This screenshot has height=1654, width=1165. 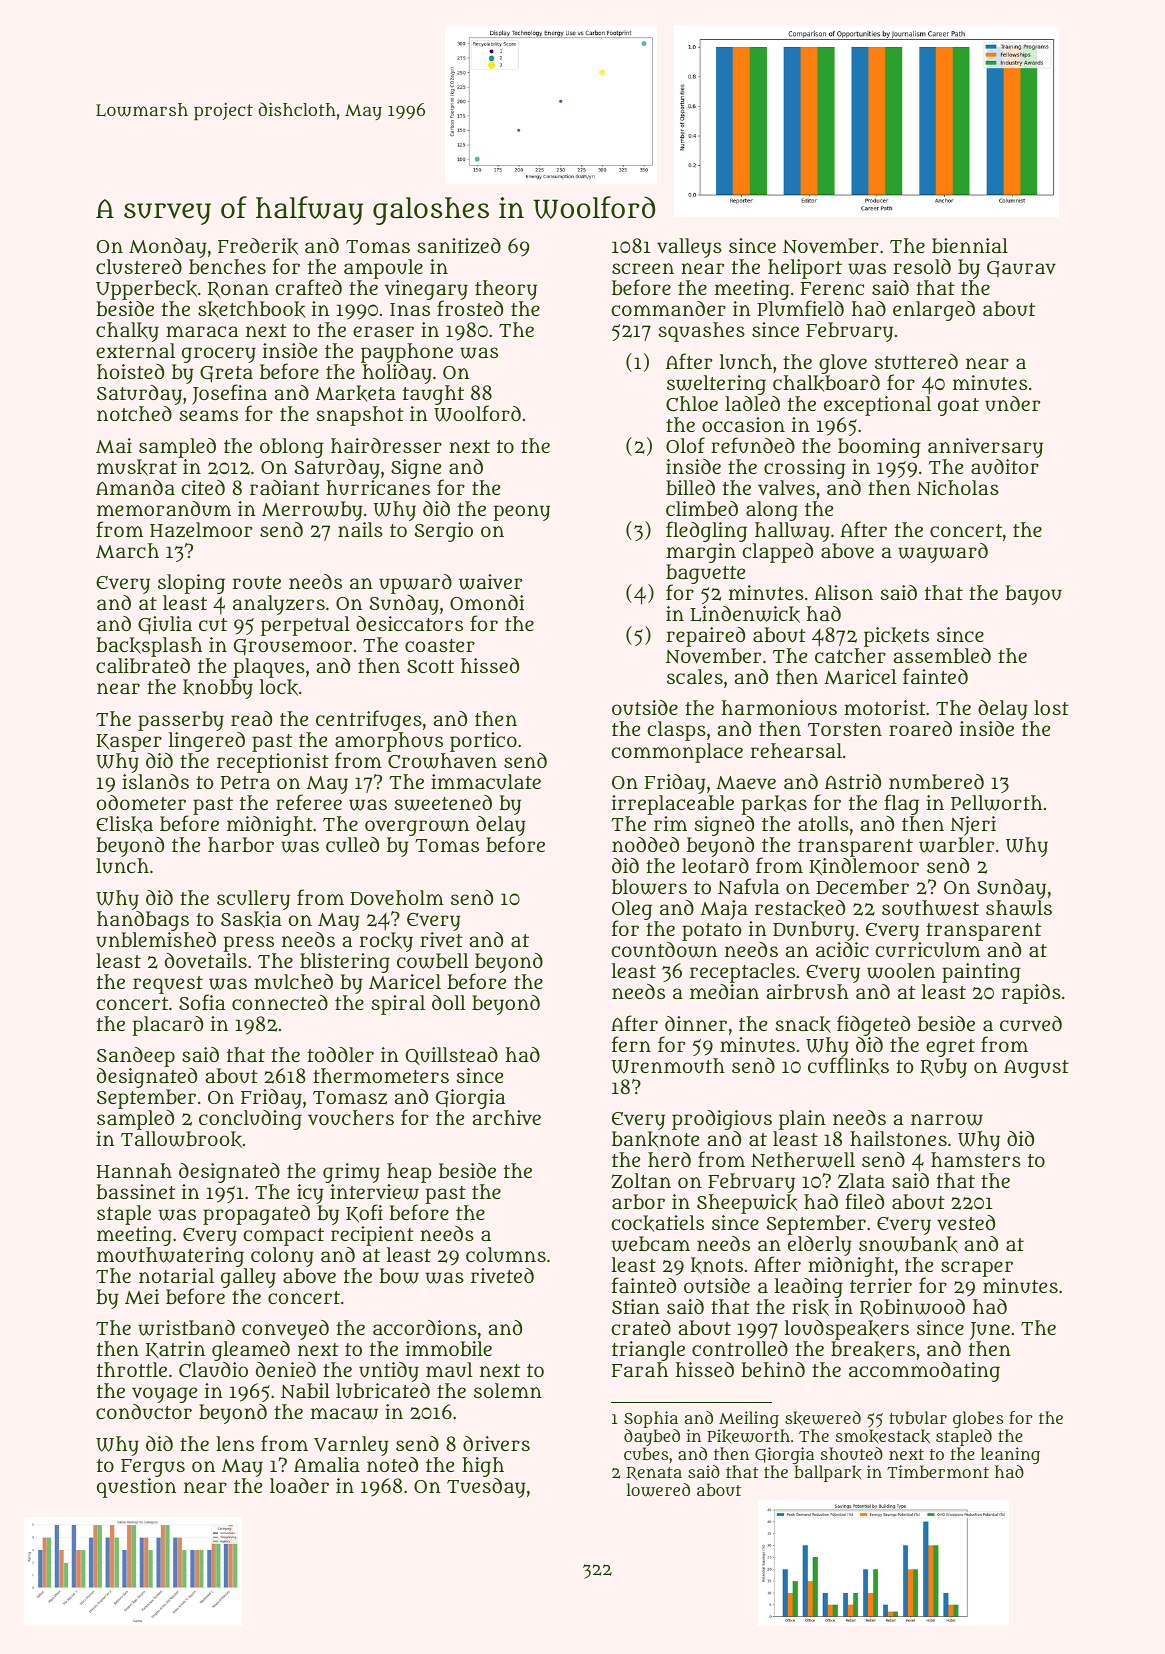 I want to click on solemn, so click(x=508, y=1390).
